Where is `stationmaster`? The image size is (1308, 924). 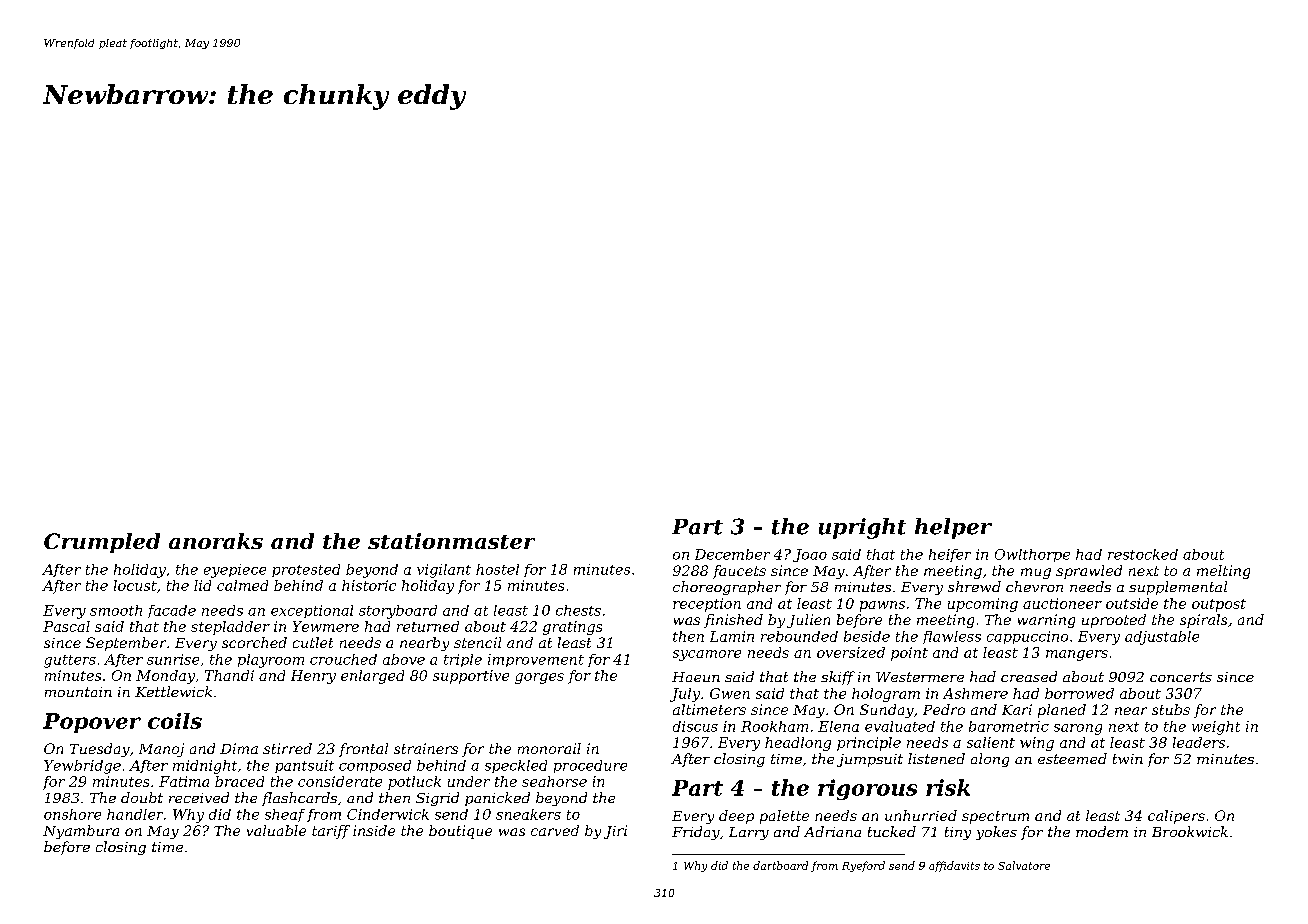
stationmaster is located at coordinates (451, 541).
